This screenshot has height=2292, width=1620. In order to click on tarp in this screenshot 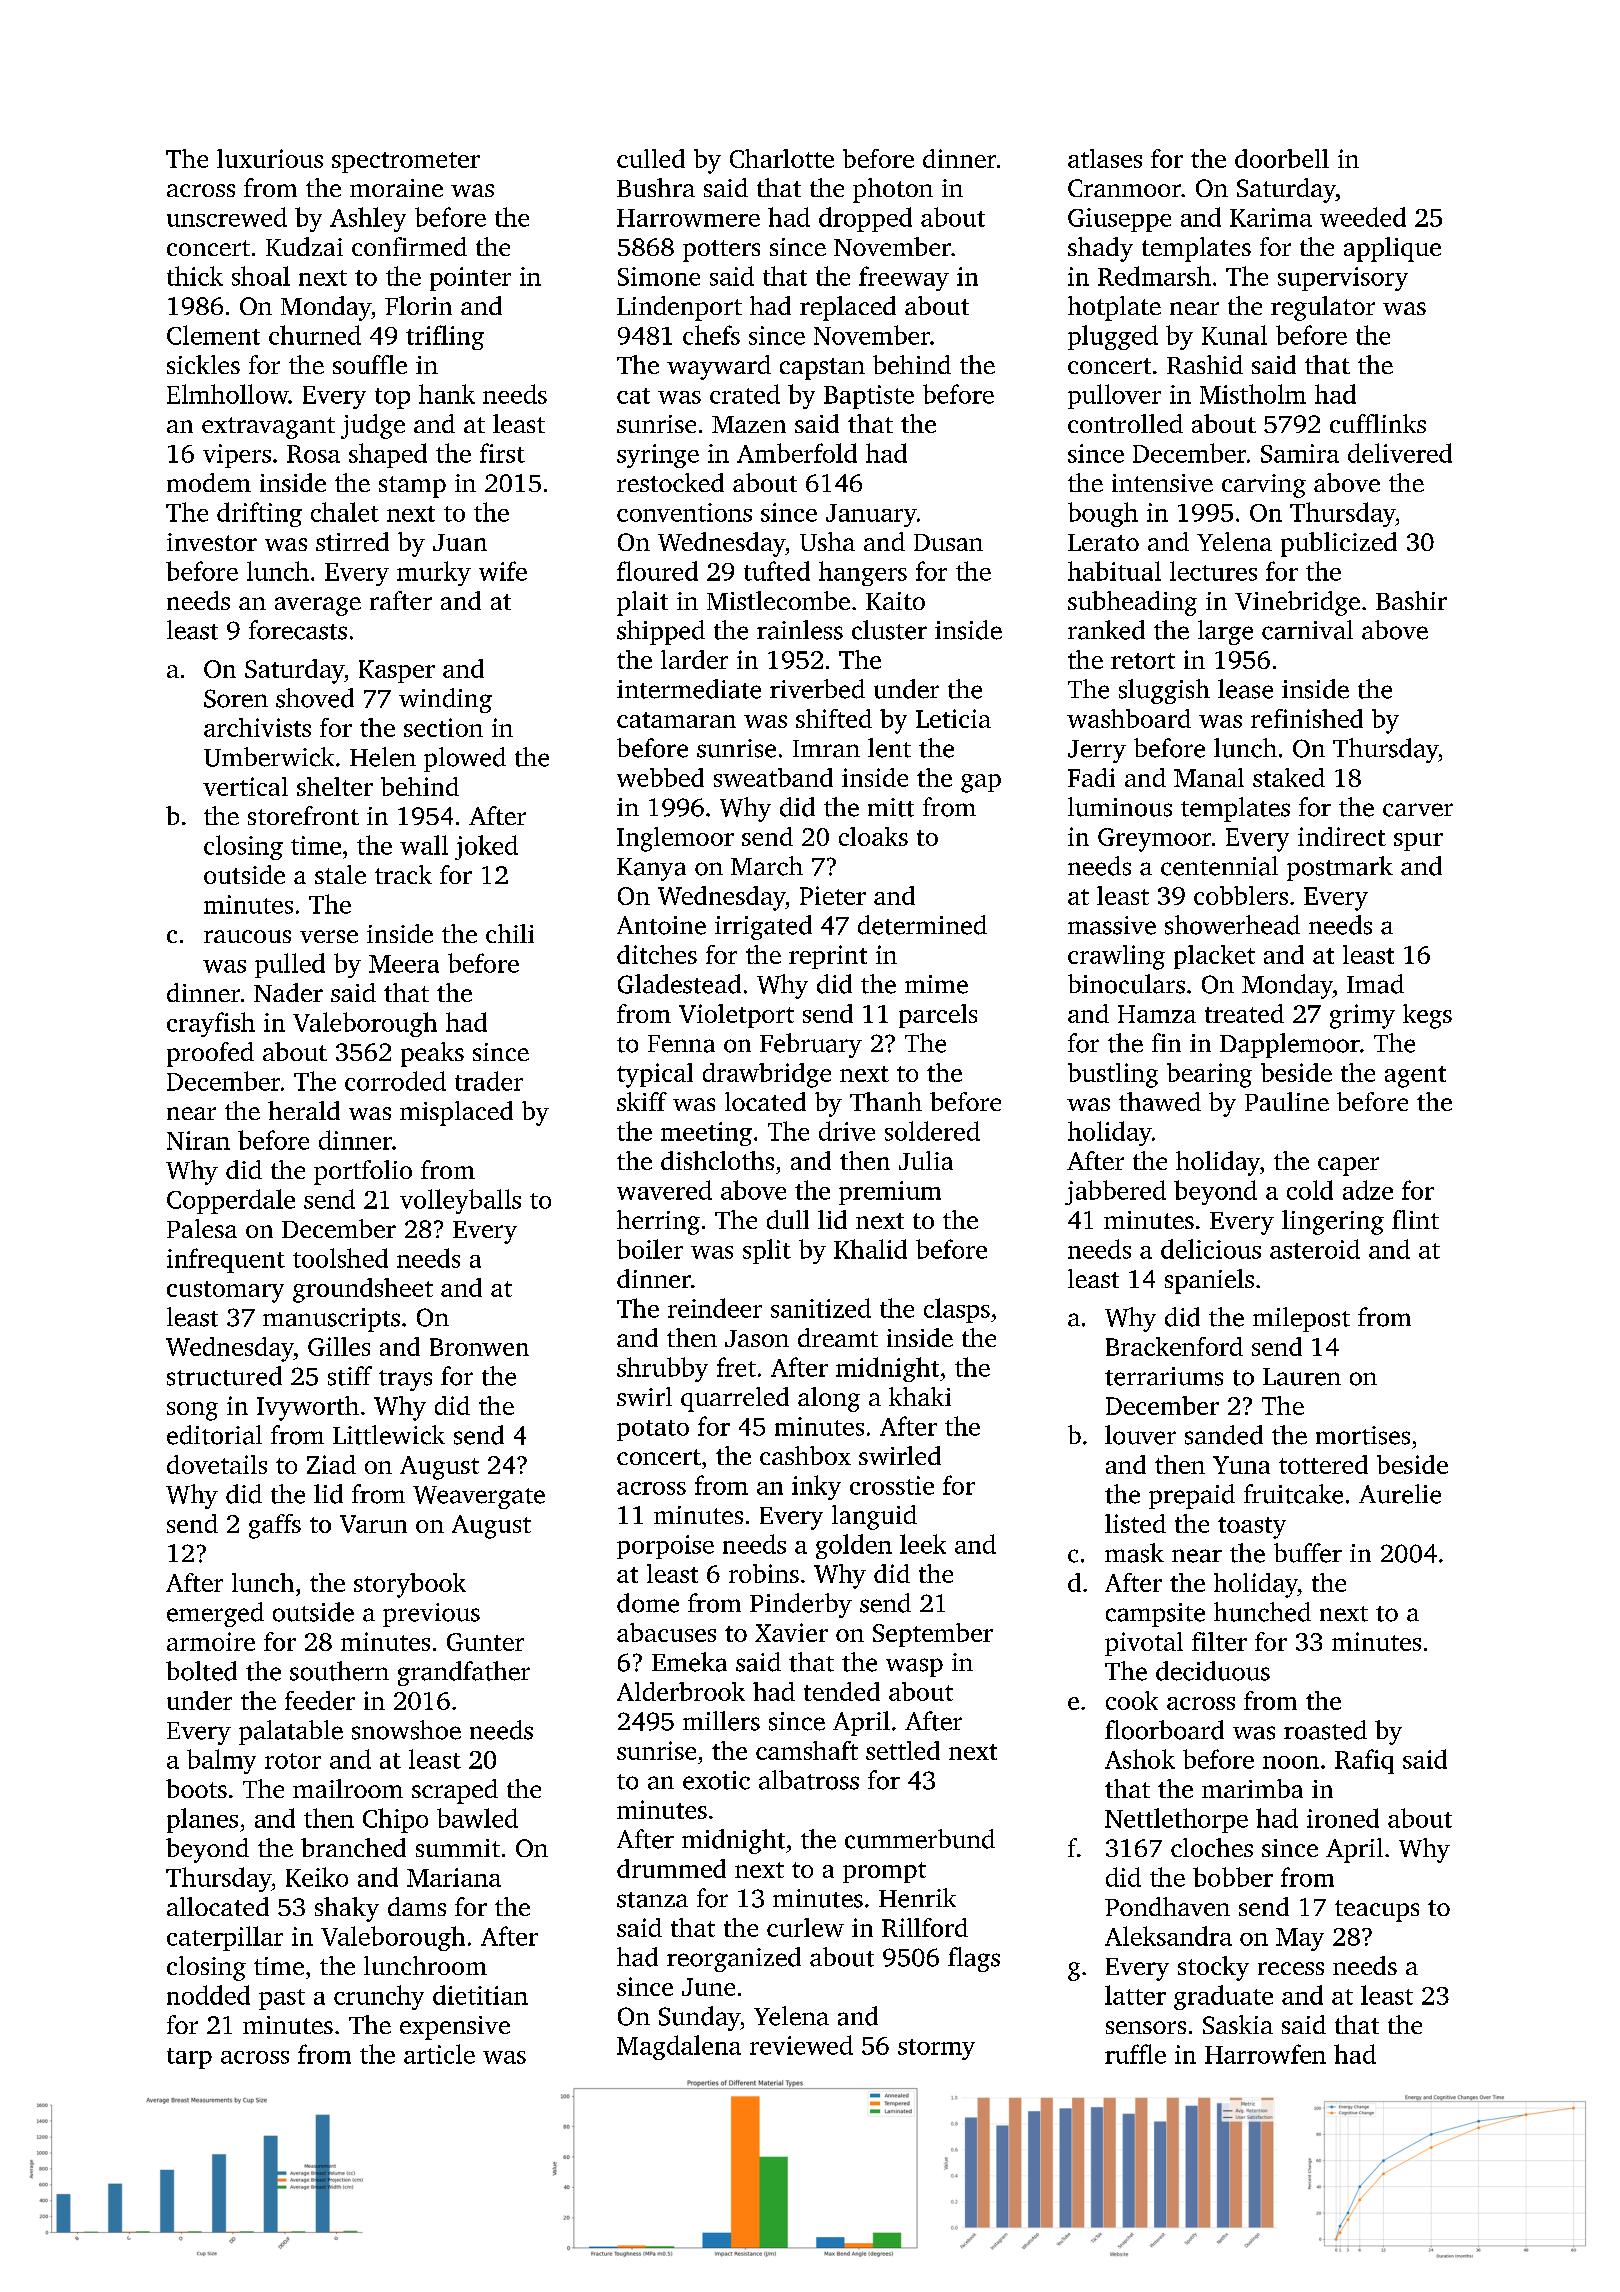, I will do `click(189, 2058)`.
